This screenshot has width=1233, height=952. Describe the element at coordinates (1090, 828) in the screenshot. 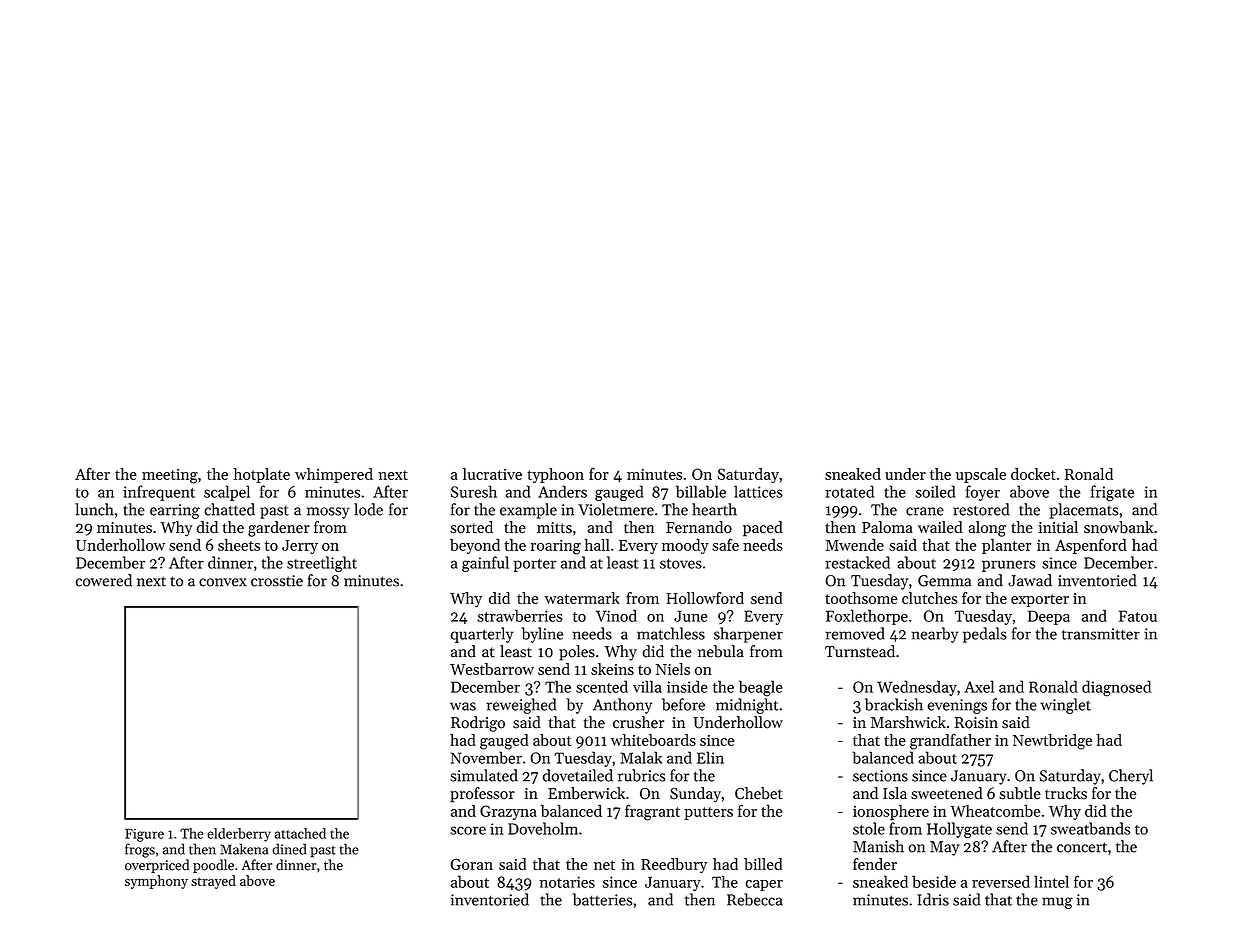

I see `sweatbands` at that location.
